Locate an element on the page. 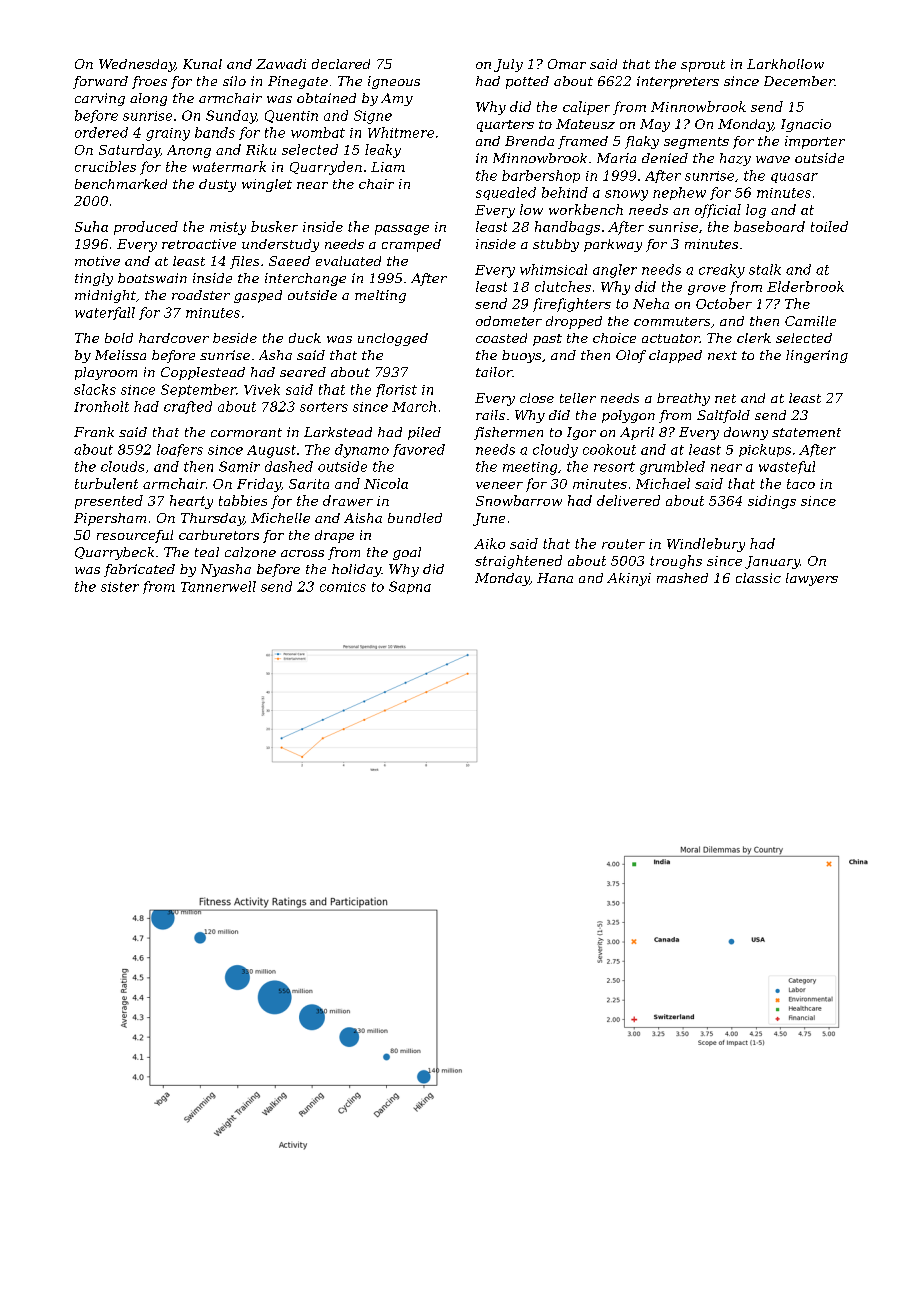 This image has width=924, height=1308. misty is located at coordinates (228, 228).
